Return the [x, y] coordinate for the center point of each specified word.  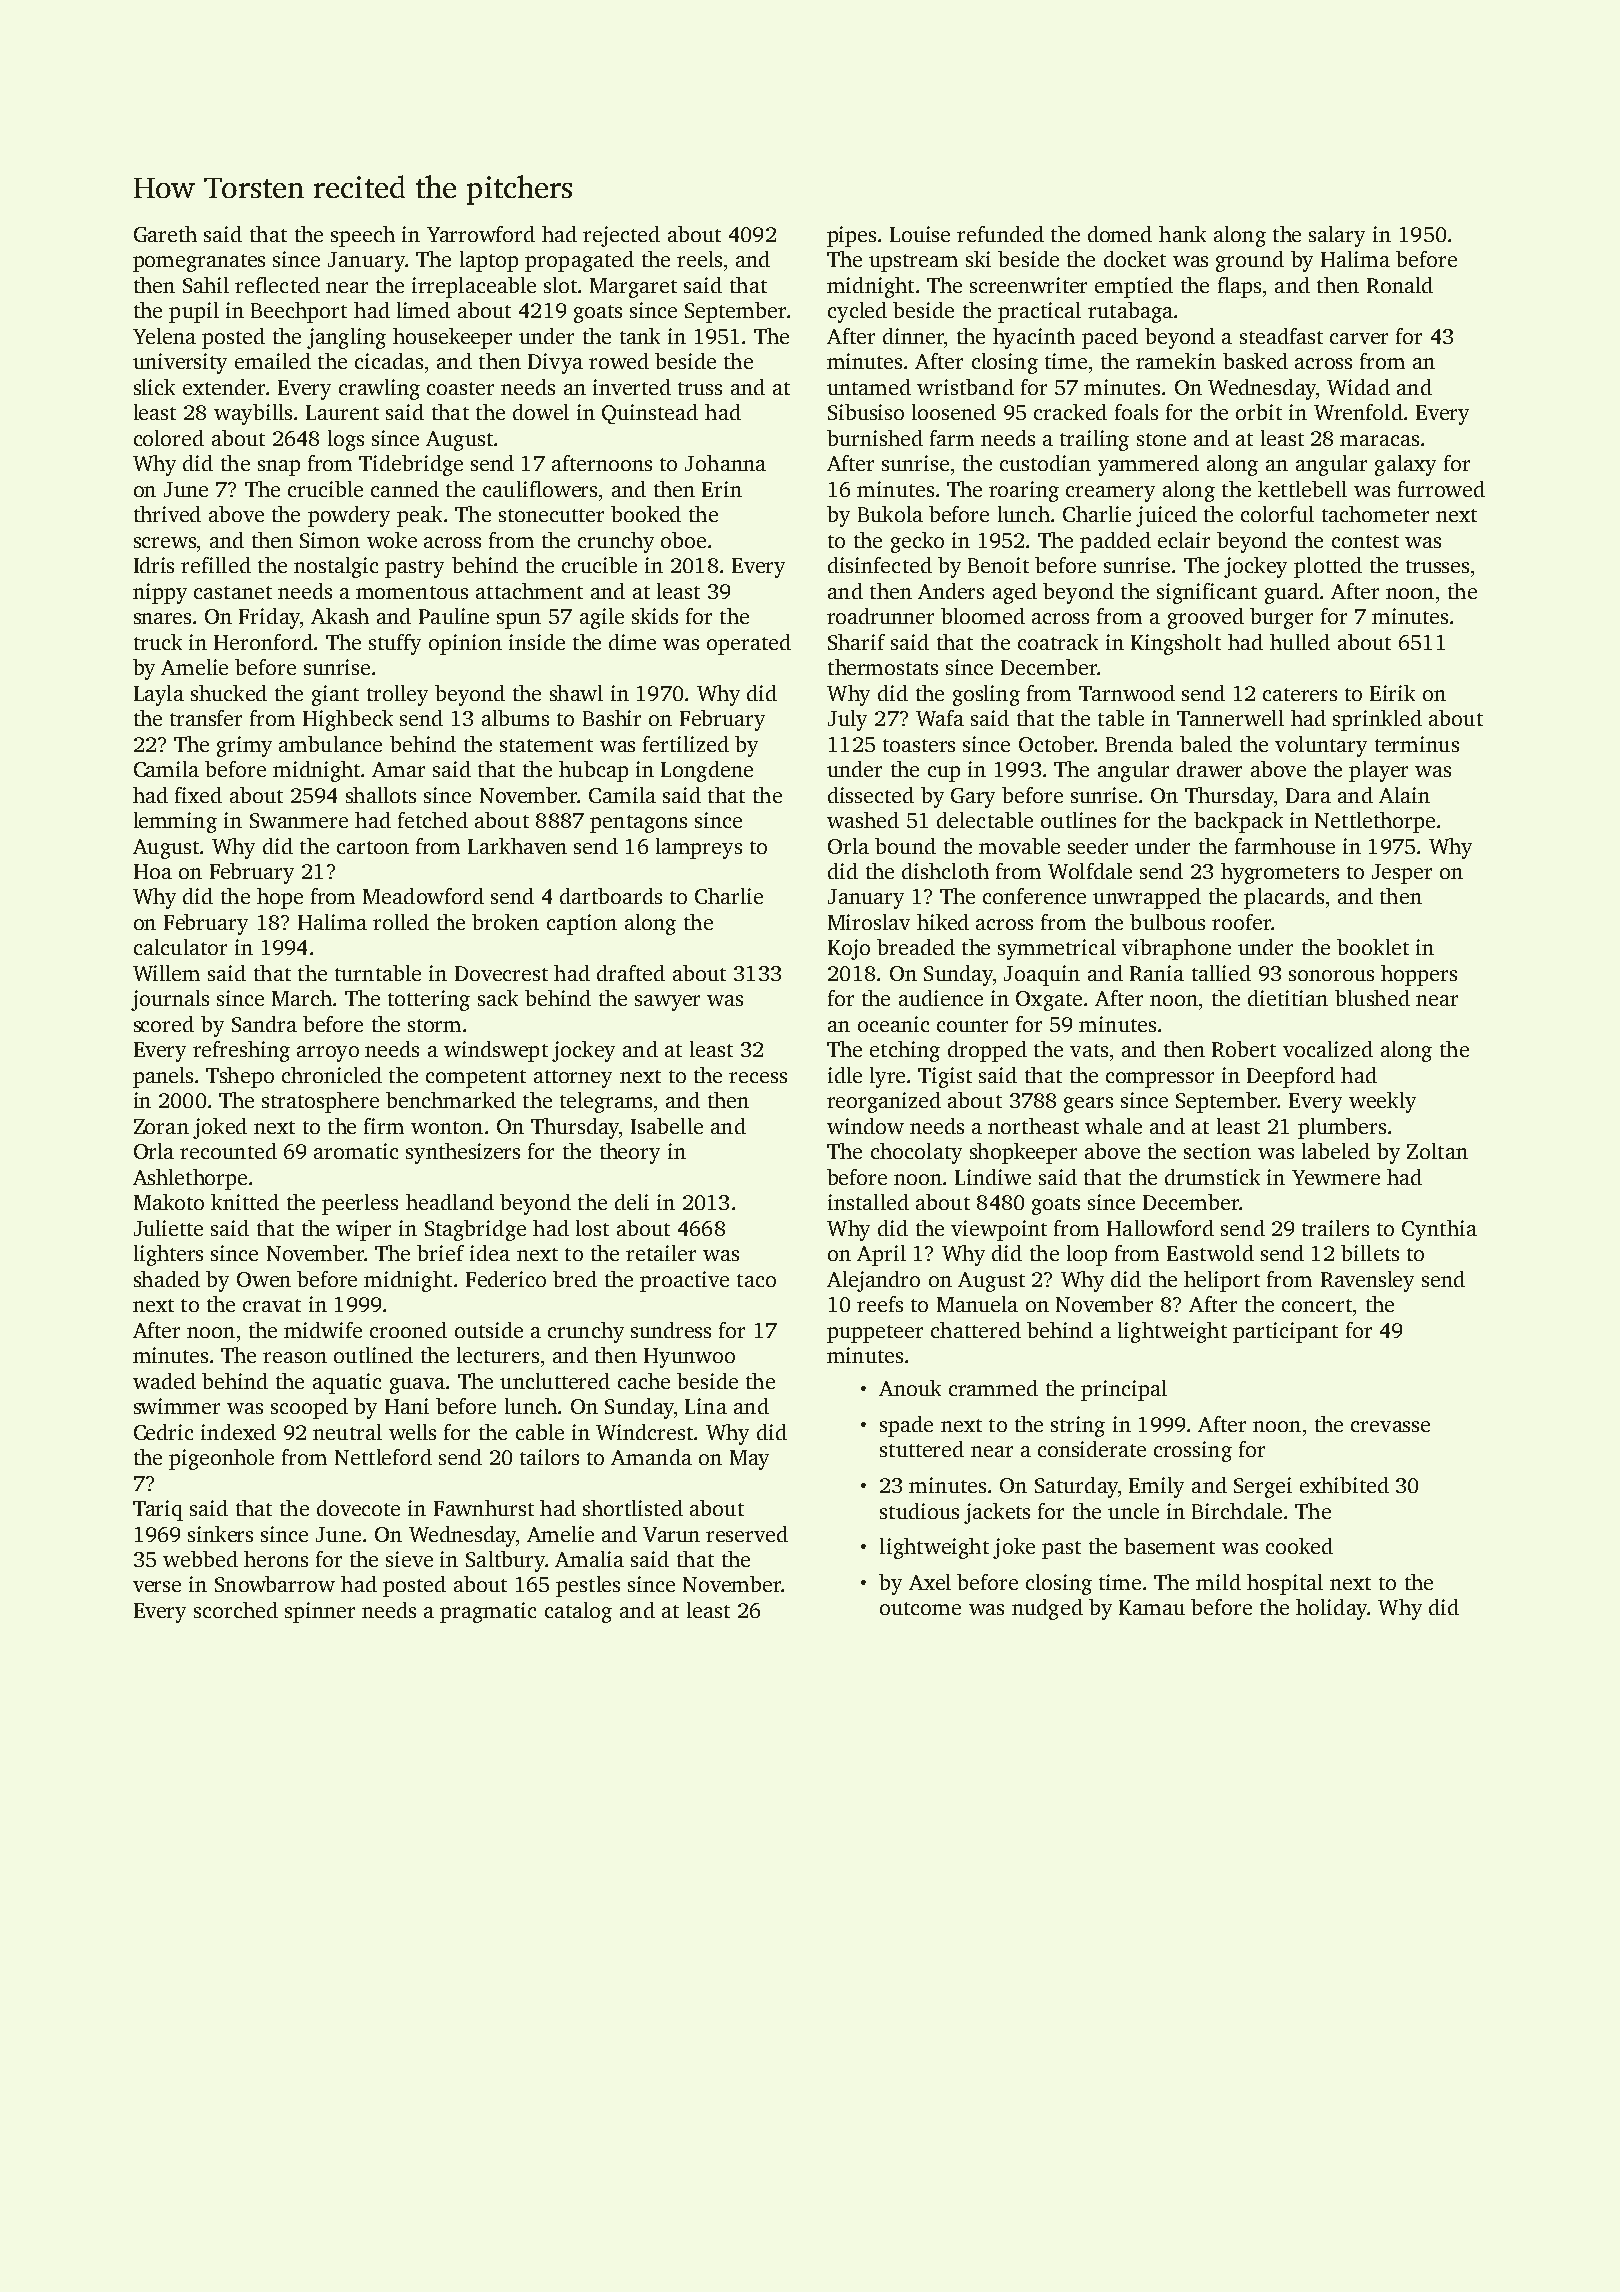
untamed [869, 387]
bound [905, 846]
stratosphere [320, 1102]
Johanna [725, 463]
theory [630, 1153]
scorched [236, 1610]
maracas [1379, 440]
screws [165, 542]
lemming [175, 822]
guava [417, 1386]
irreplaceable [474, 287]
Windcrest [644, 1432]
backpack [1238, 822]
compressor [1160, 1080]
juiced [1166, 516]
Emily [1156, 1487]
